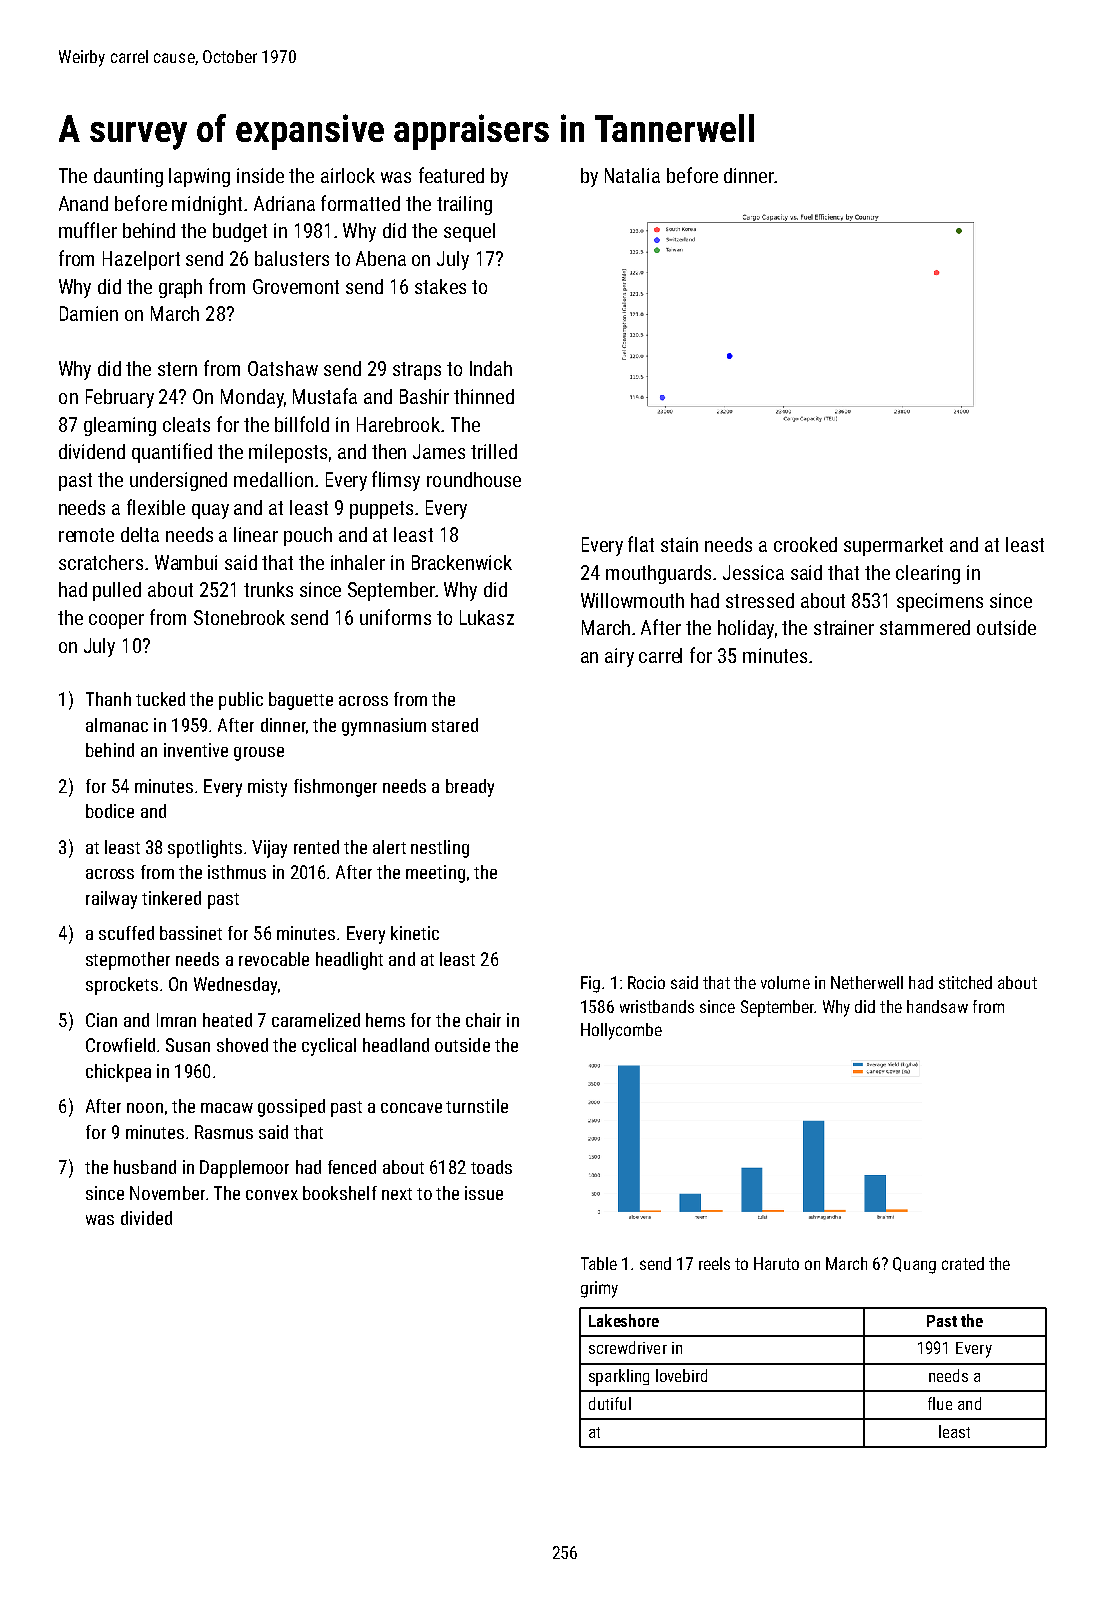 The image size is (1104, 1599). Describe the element at coordinates (619, 1377) in the image. I see `sparkling` at that location.
